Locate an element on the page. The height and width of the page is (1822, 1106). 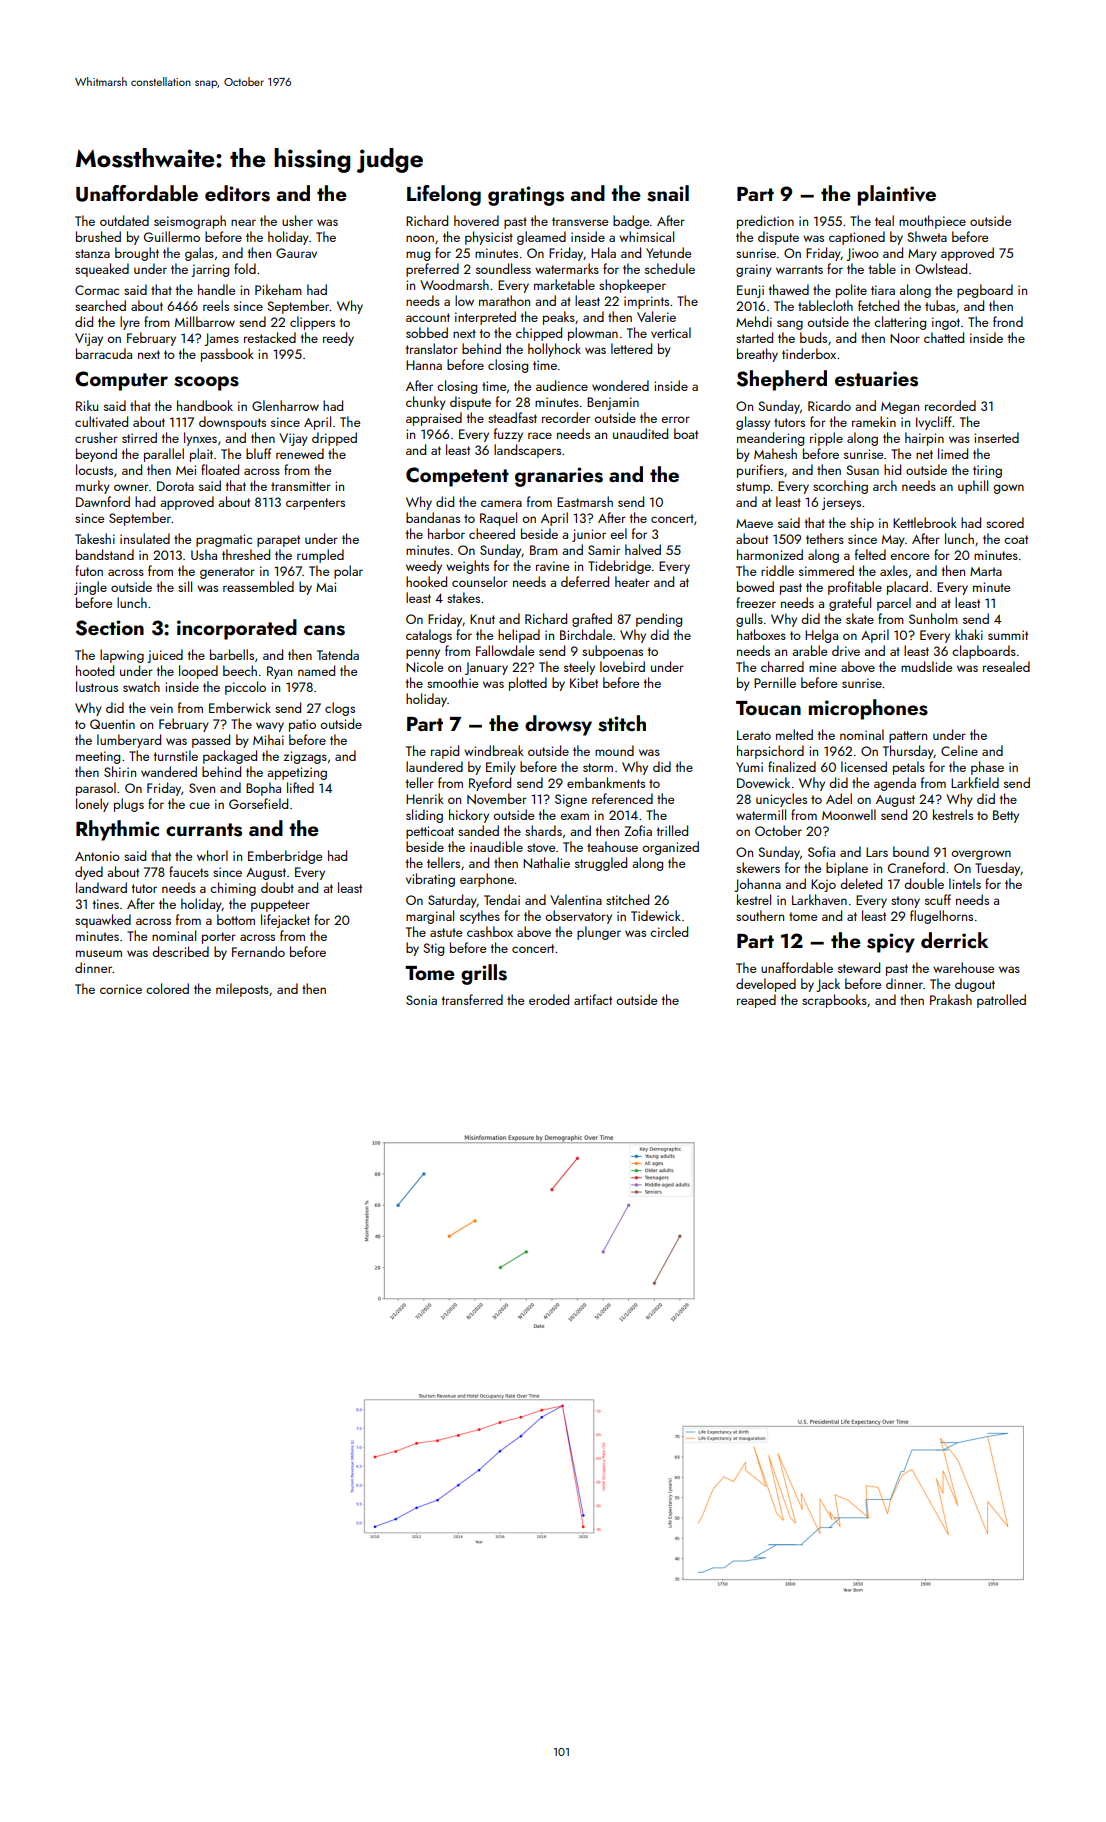
resealed is located at coordinates (1006, 666).
